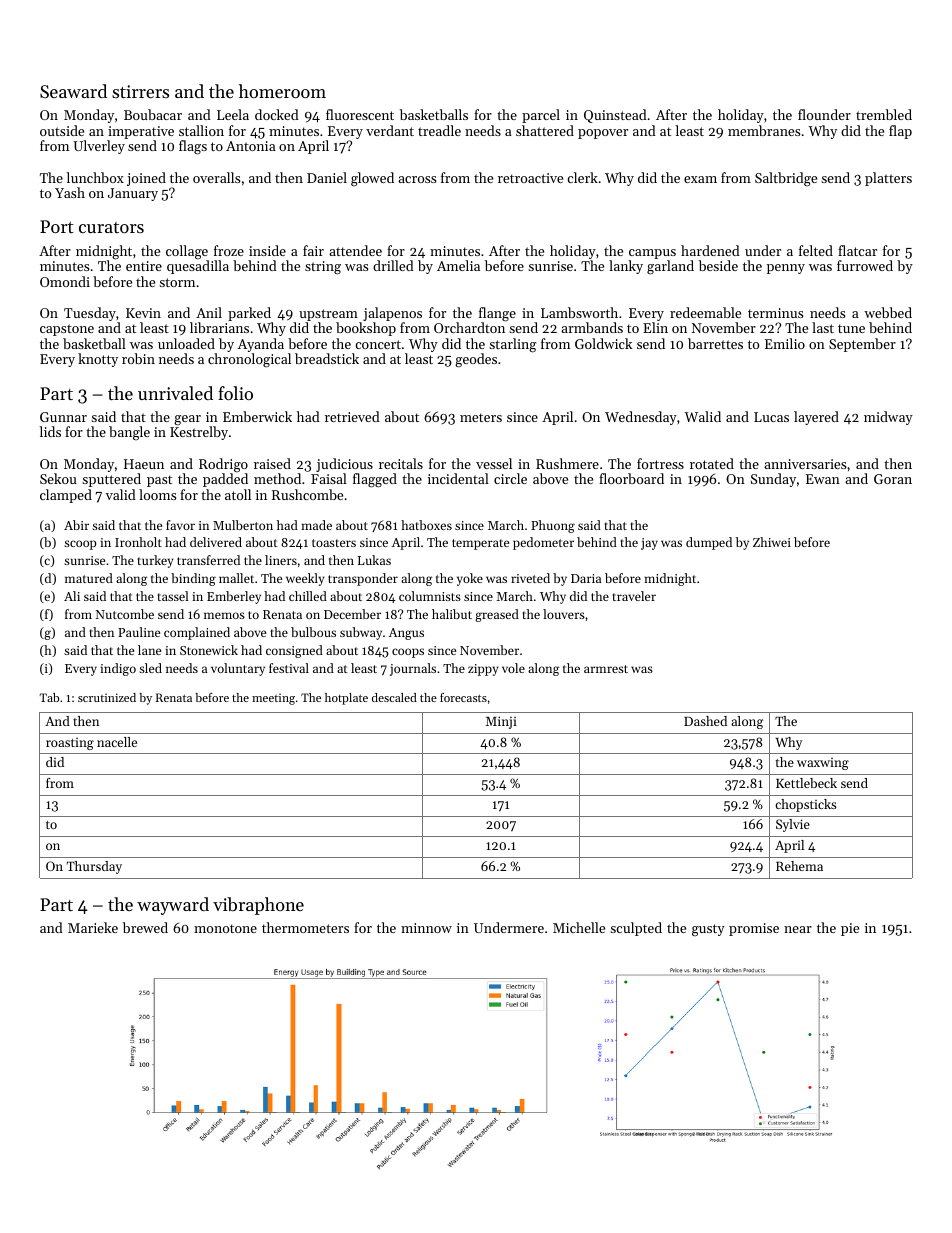 This image has width=952, height=1233. Describe the element at coordinates (649, 544) in the image. I see `jay` at that location.
